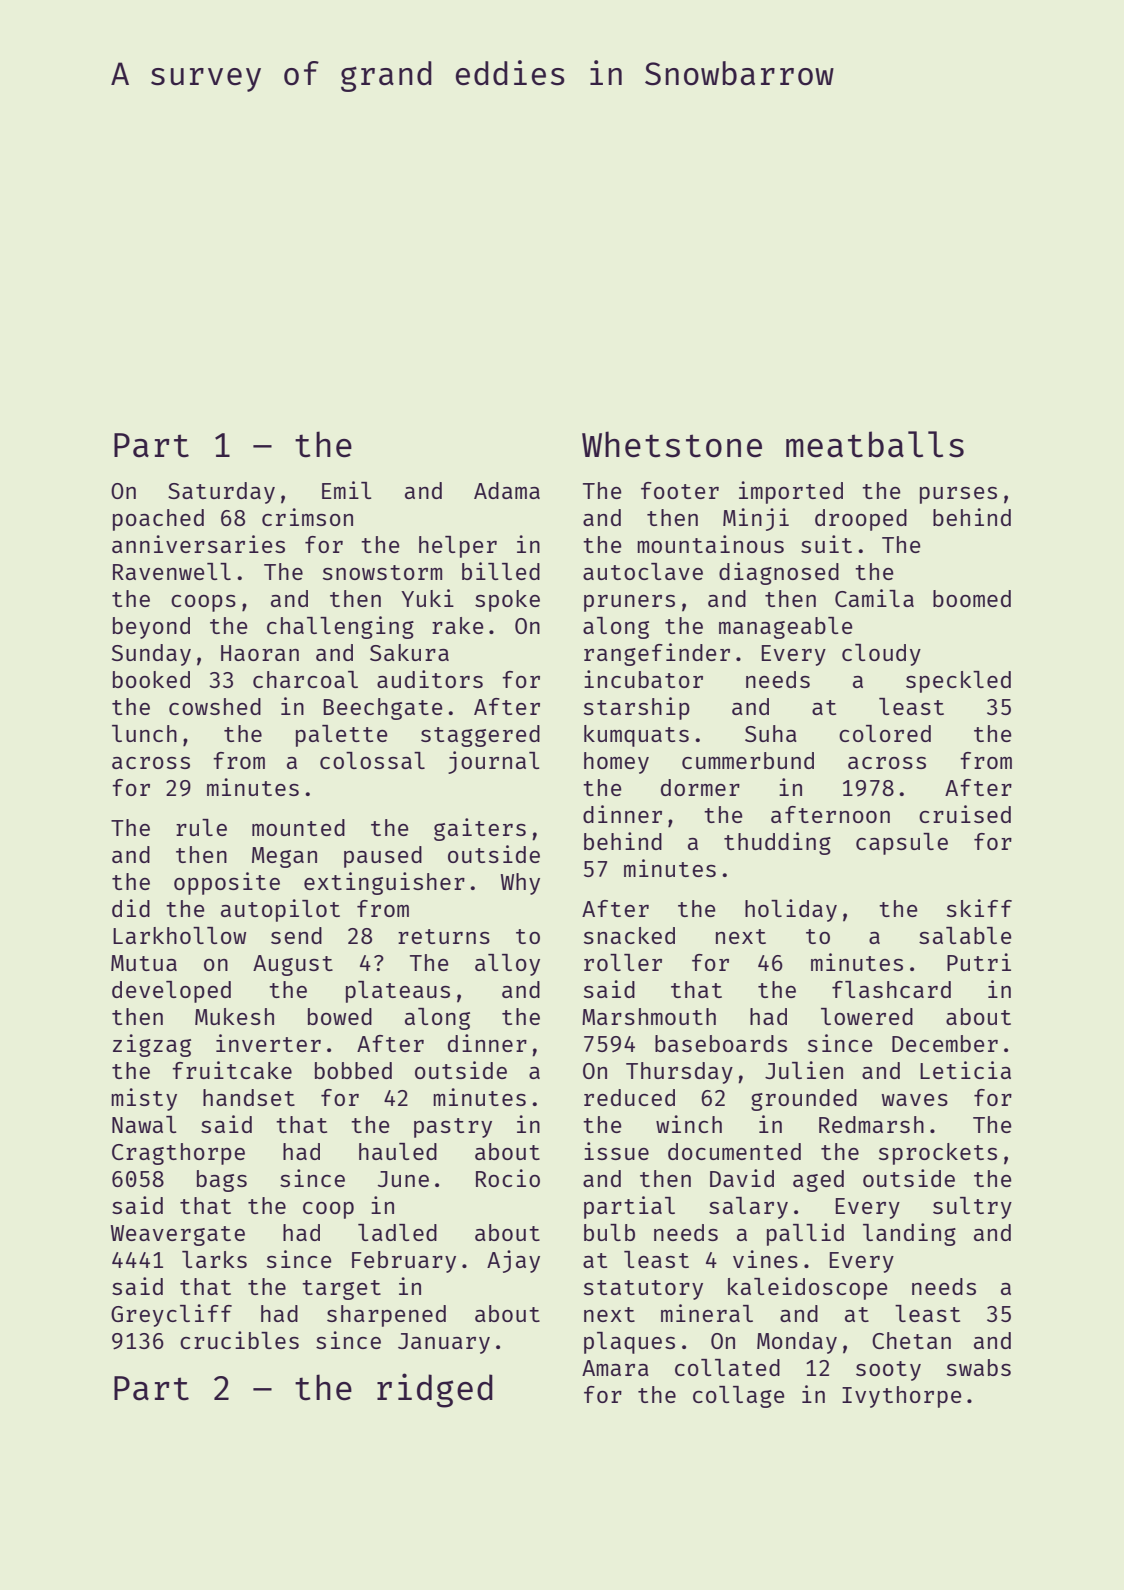  Describe the element at coordinates (791, 910) in the page. I see `holiday` at that location.
